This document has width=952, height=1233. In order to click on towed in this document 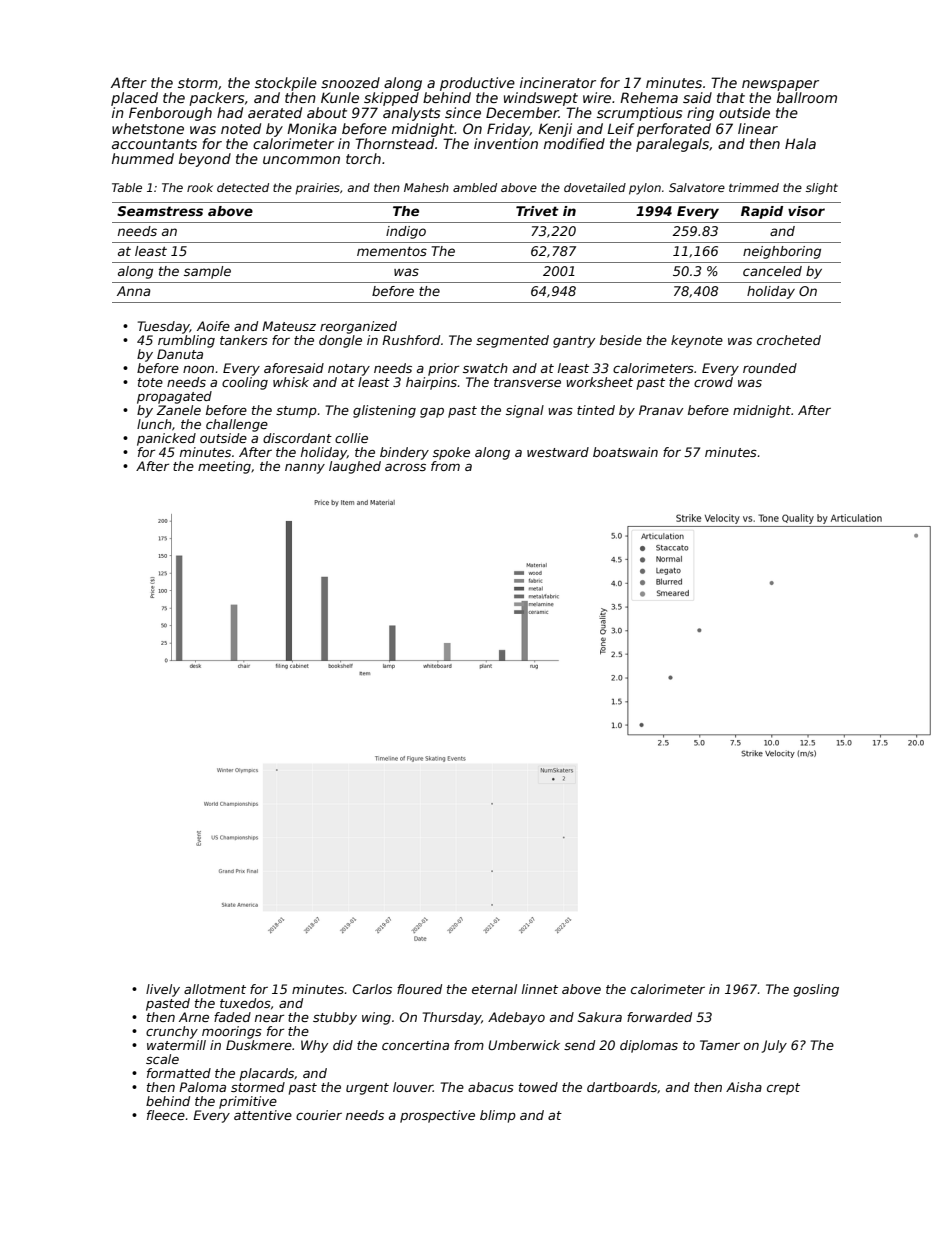, I will do `click(538, 1087)`.
